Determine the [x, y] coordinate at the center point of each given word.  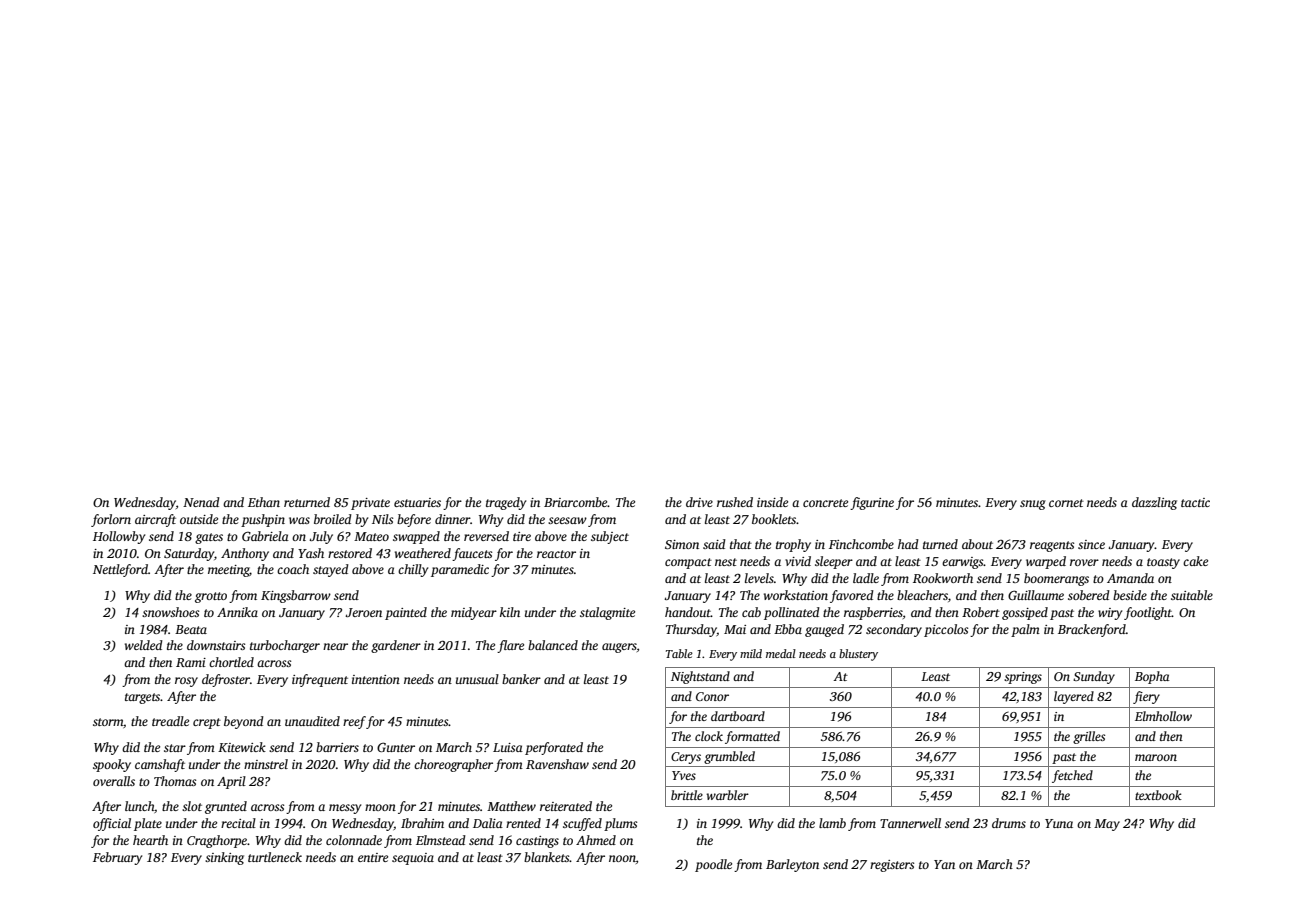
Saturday [189, 554]
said [714, 544]
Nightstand [700, 677]
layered [1074, 697]
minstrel [266, 764]
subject [610, 537]
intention [376, 679]
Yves [684, 775]
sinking [224, 858]
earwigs [963, 563]
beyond [244, 722]
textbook [1158, 795]
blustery [858, 655]
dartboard [738, 716]
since [1091, 544]
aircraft [155, 520]
